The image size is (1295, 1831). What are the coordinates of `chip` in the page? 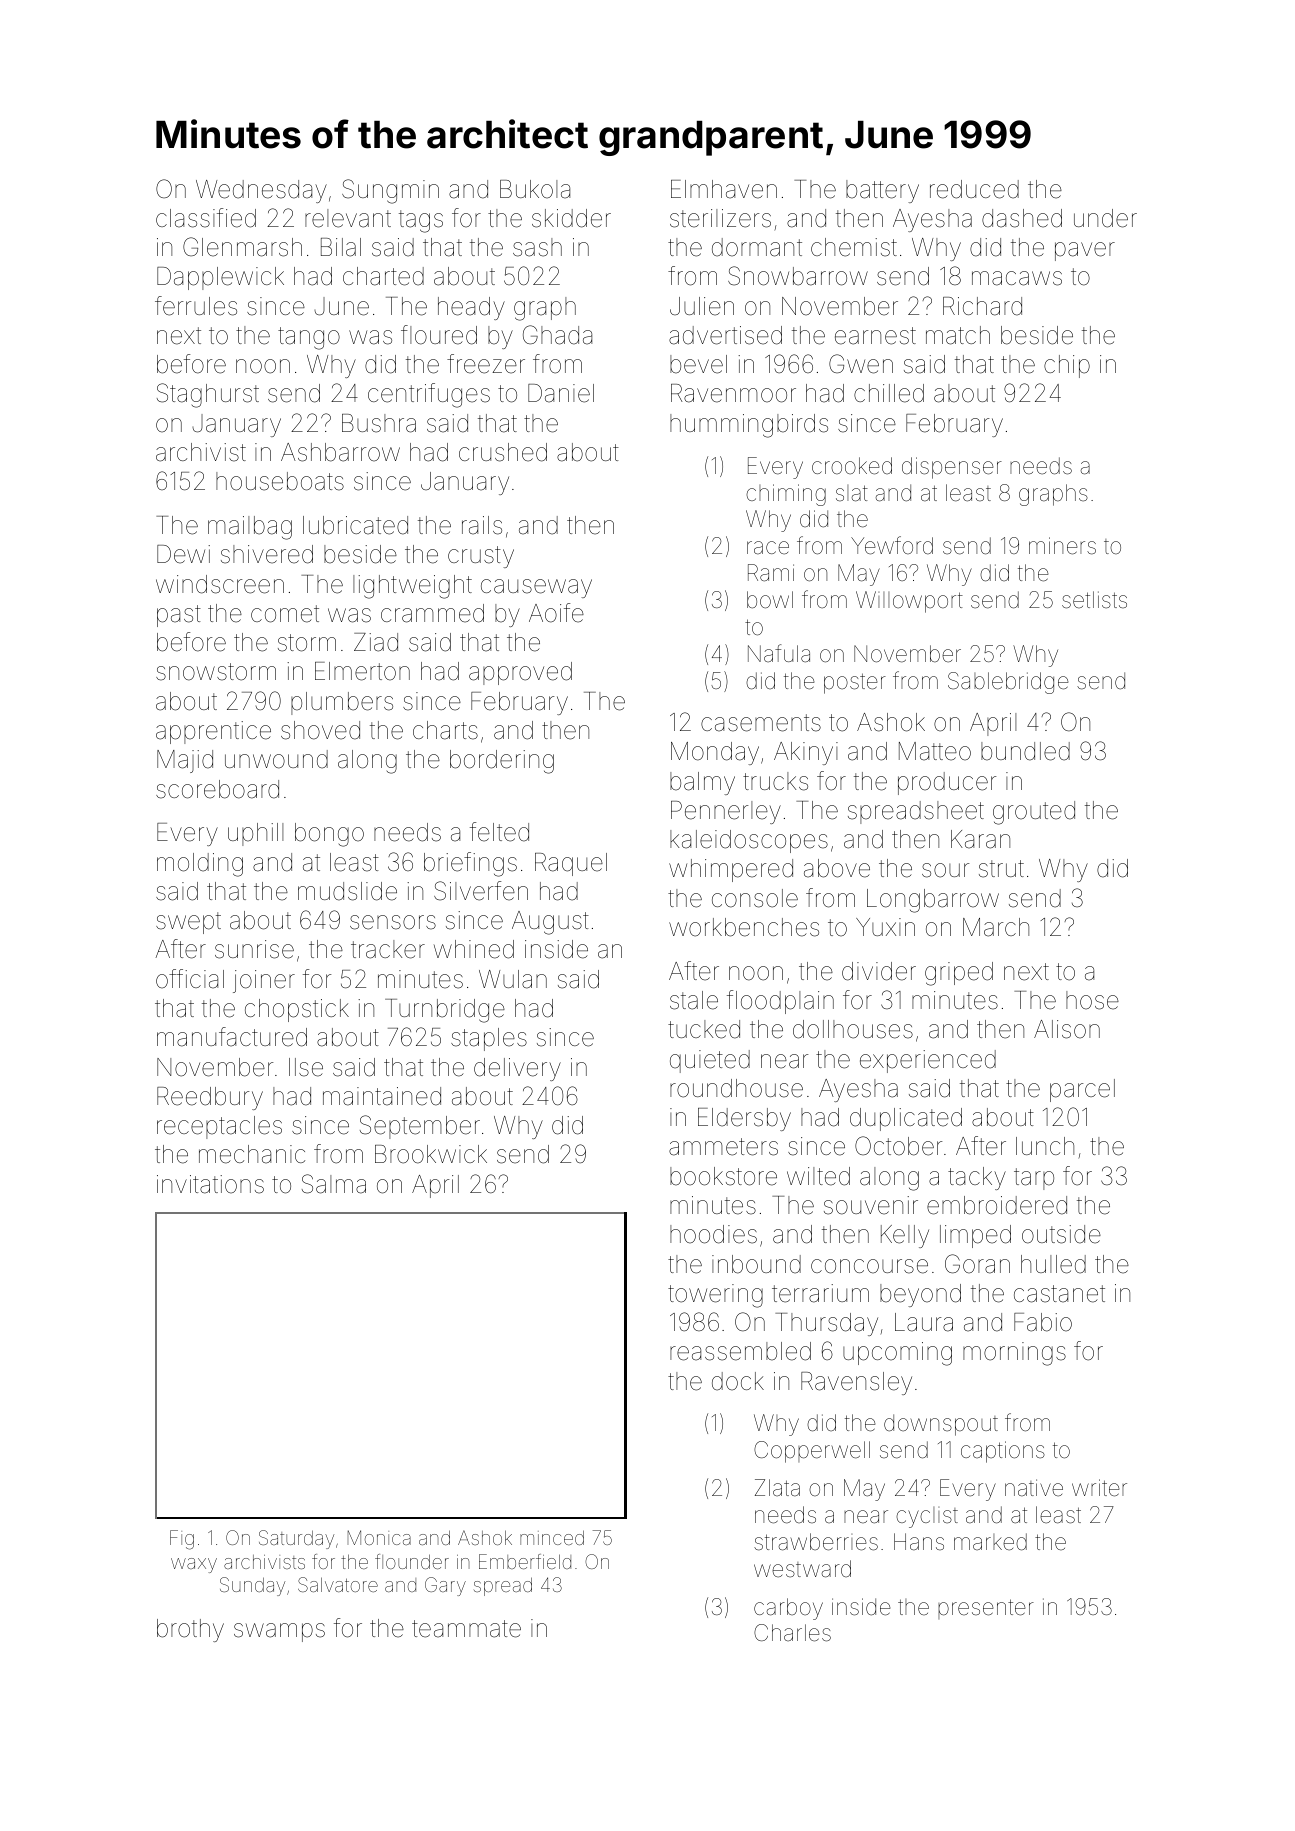 It's located at (1067, 366).
